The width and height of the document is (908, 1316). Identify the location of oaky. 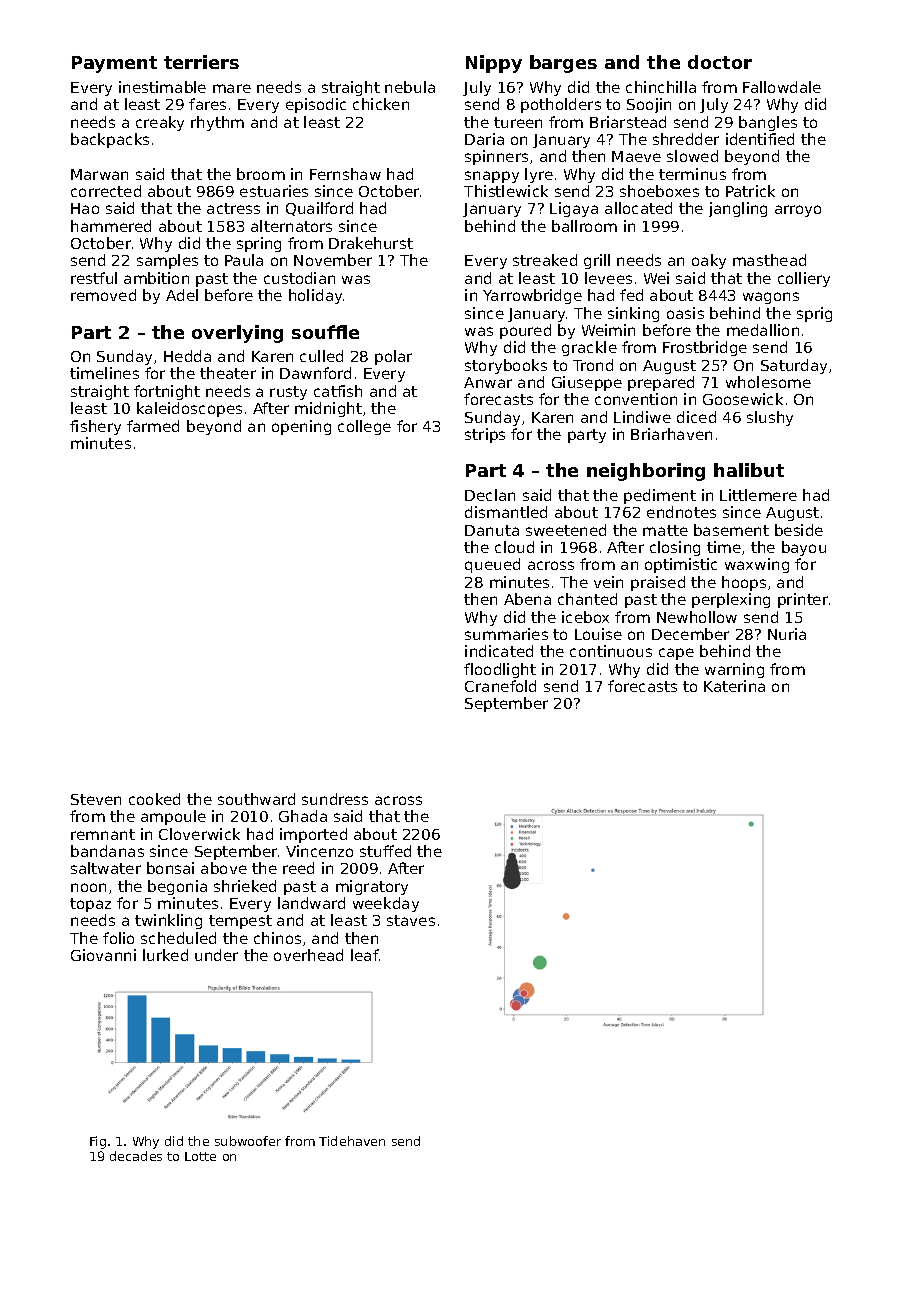
(709, 261).
